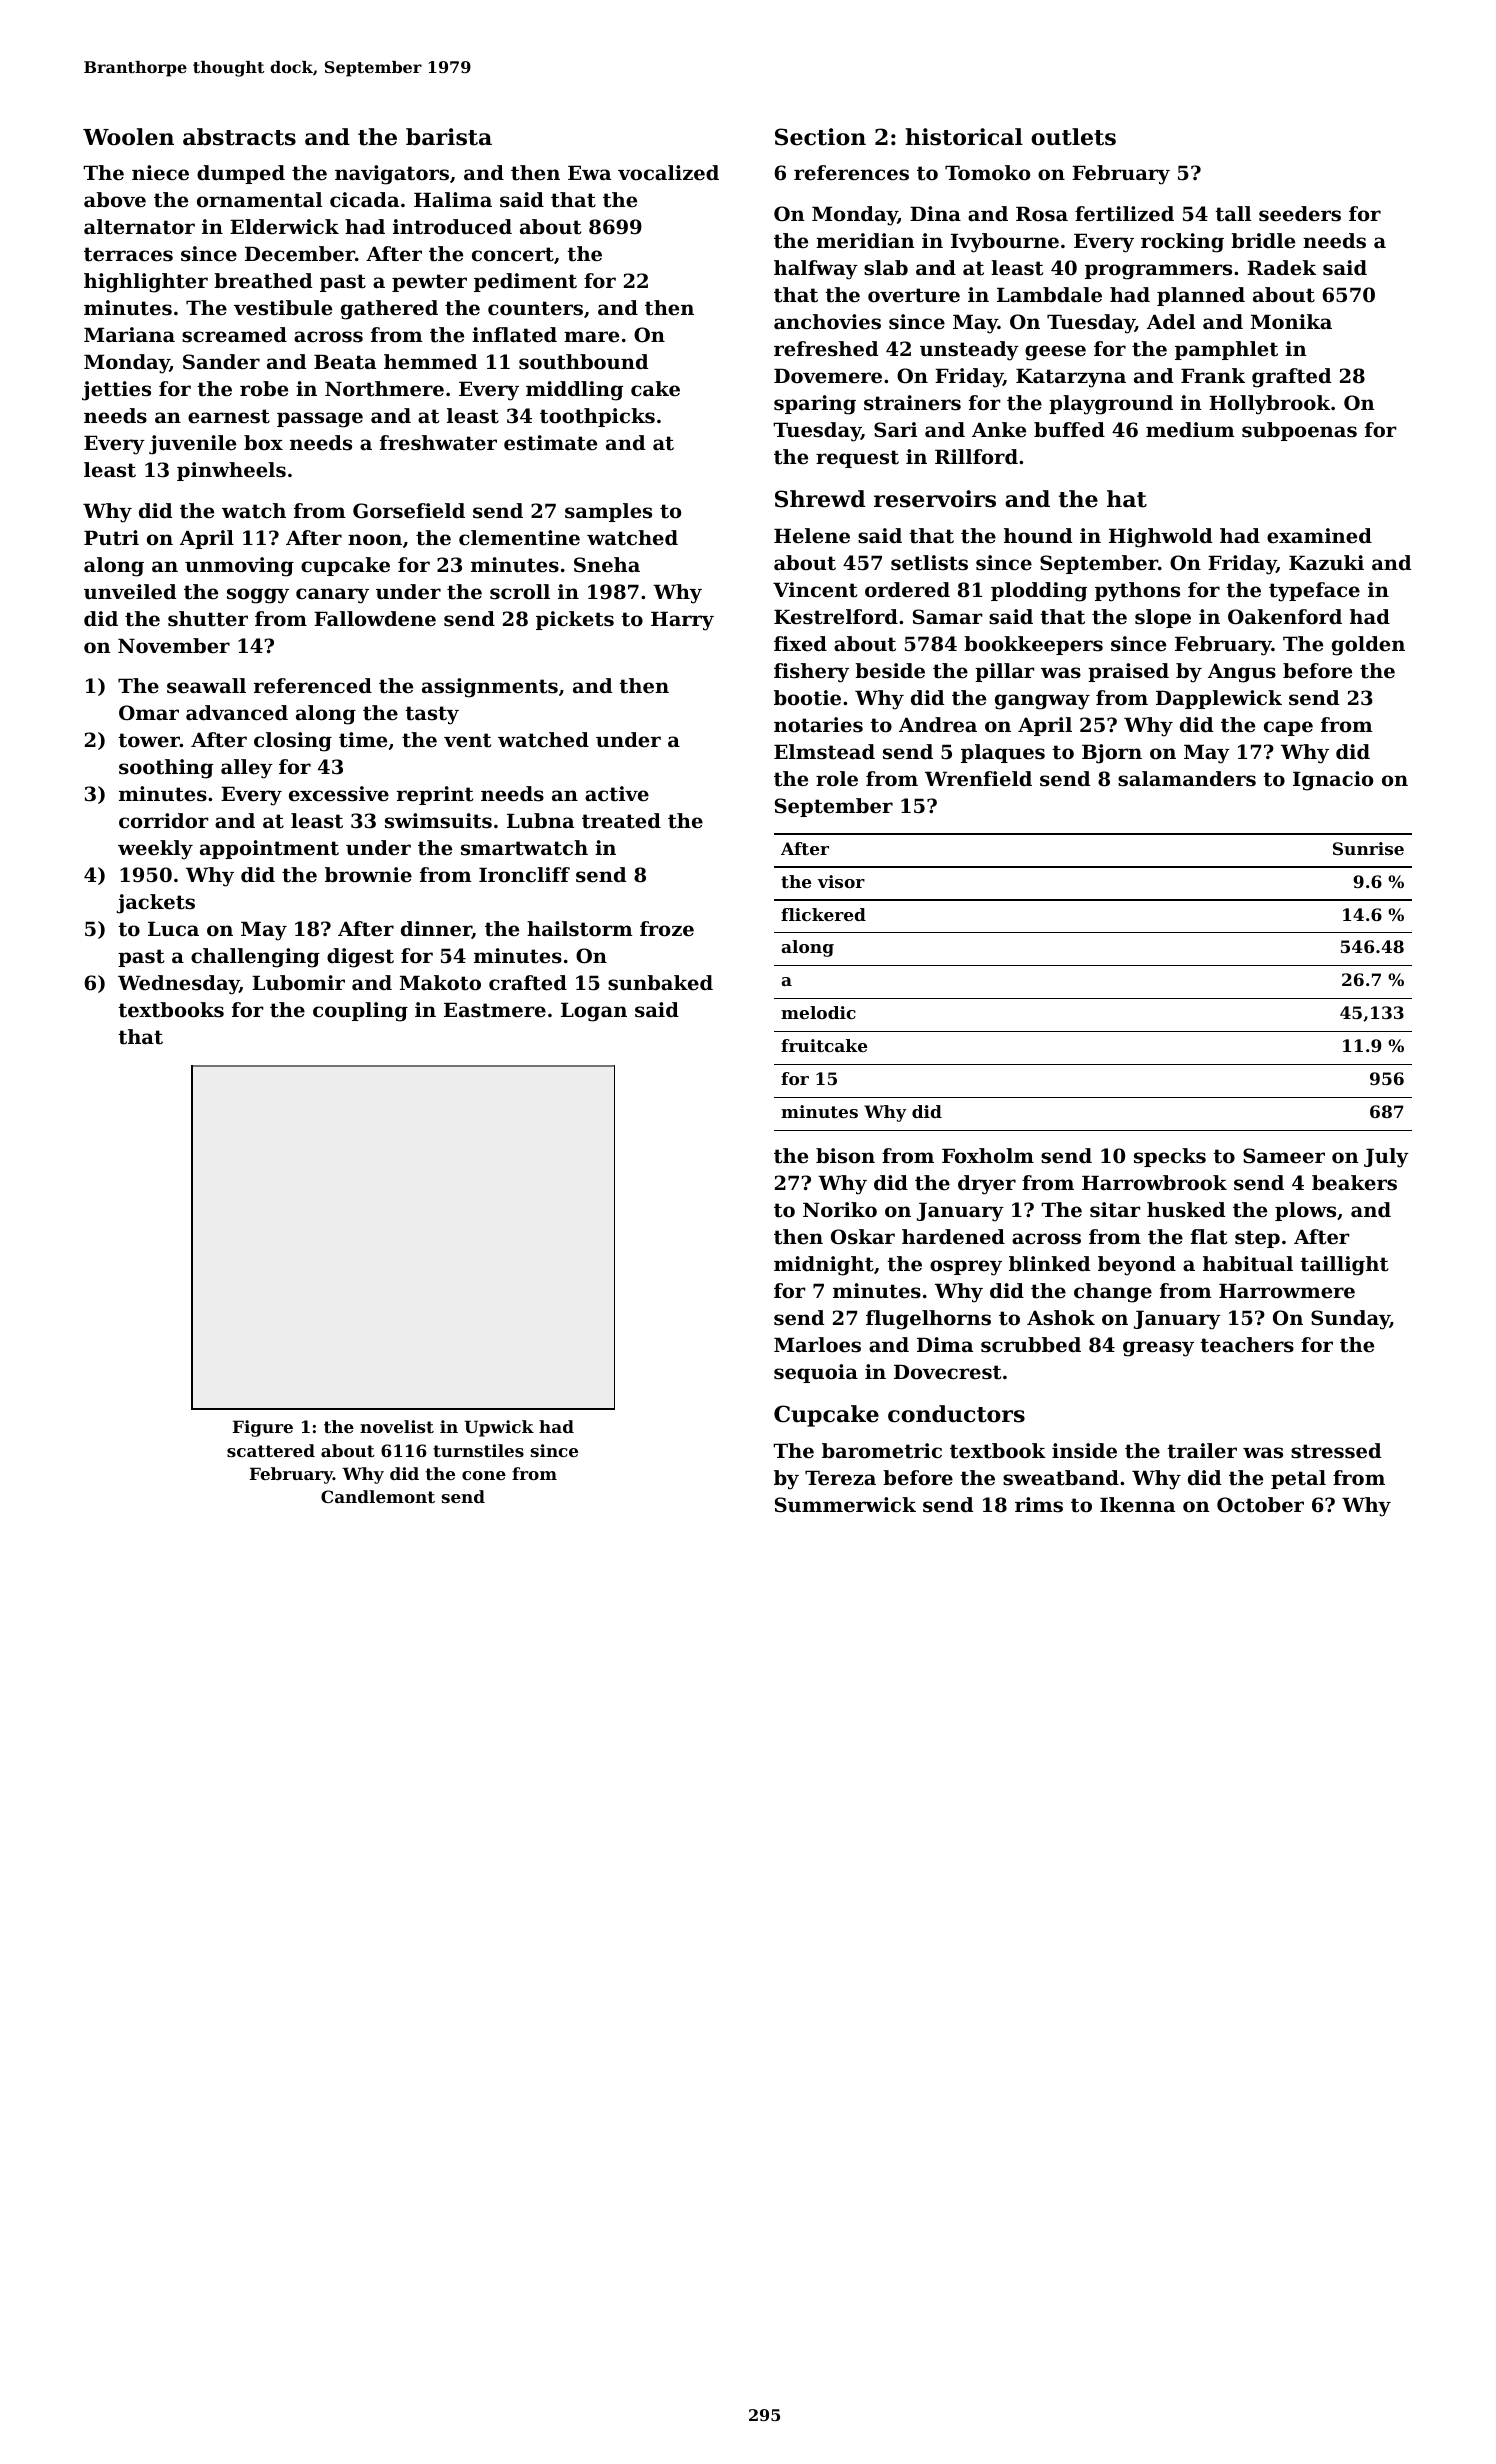 The width and height of the screenshot is (1496, 2464). What do you see at coordinates (378, 1496) in the screenshot?
I see `Candlemont` at bounding box center [378, 1496].
